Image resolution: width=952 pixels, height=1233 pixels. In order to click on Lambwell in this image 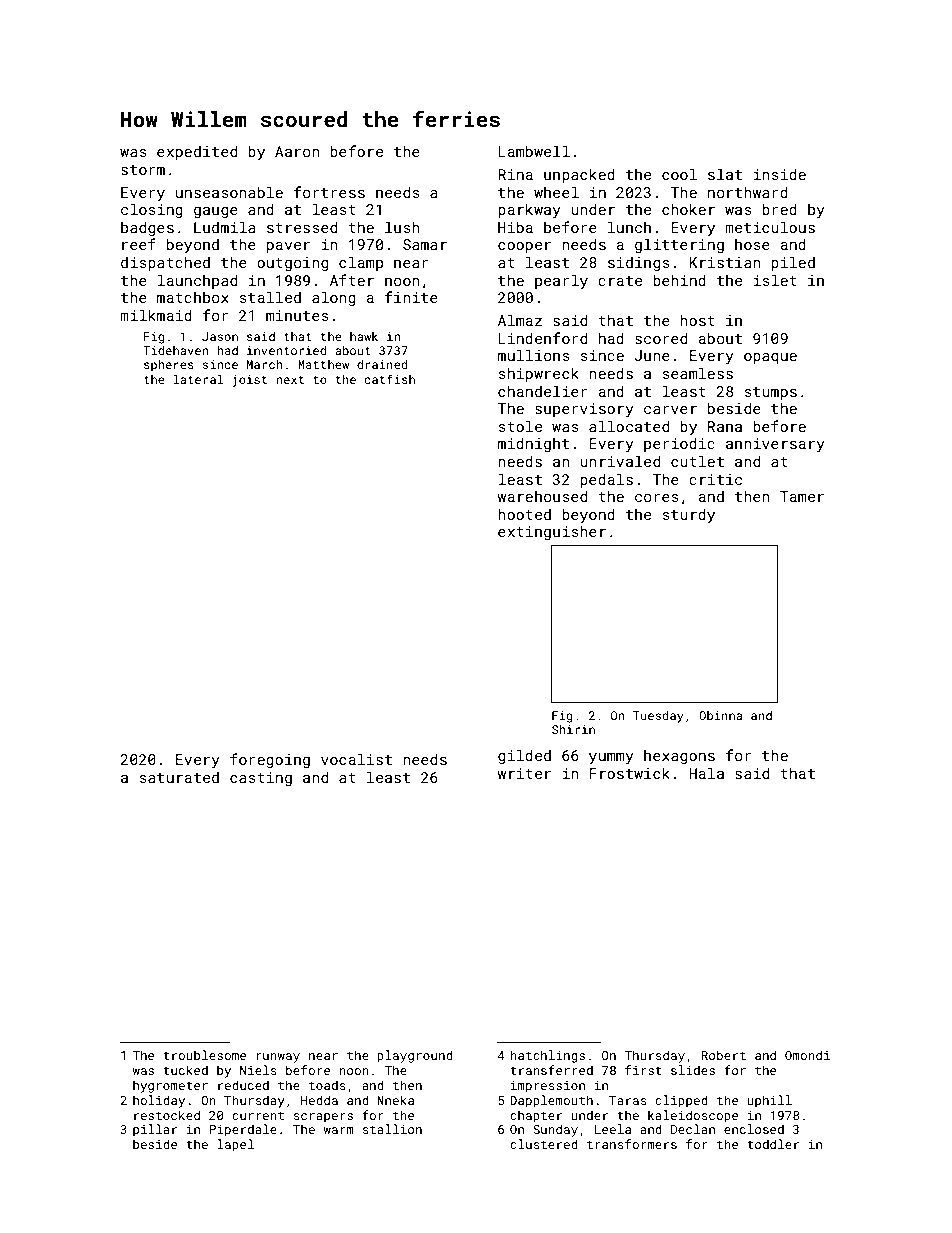, I will do `click(534, 151)`.
